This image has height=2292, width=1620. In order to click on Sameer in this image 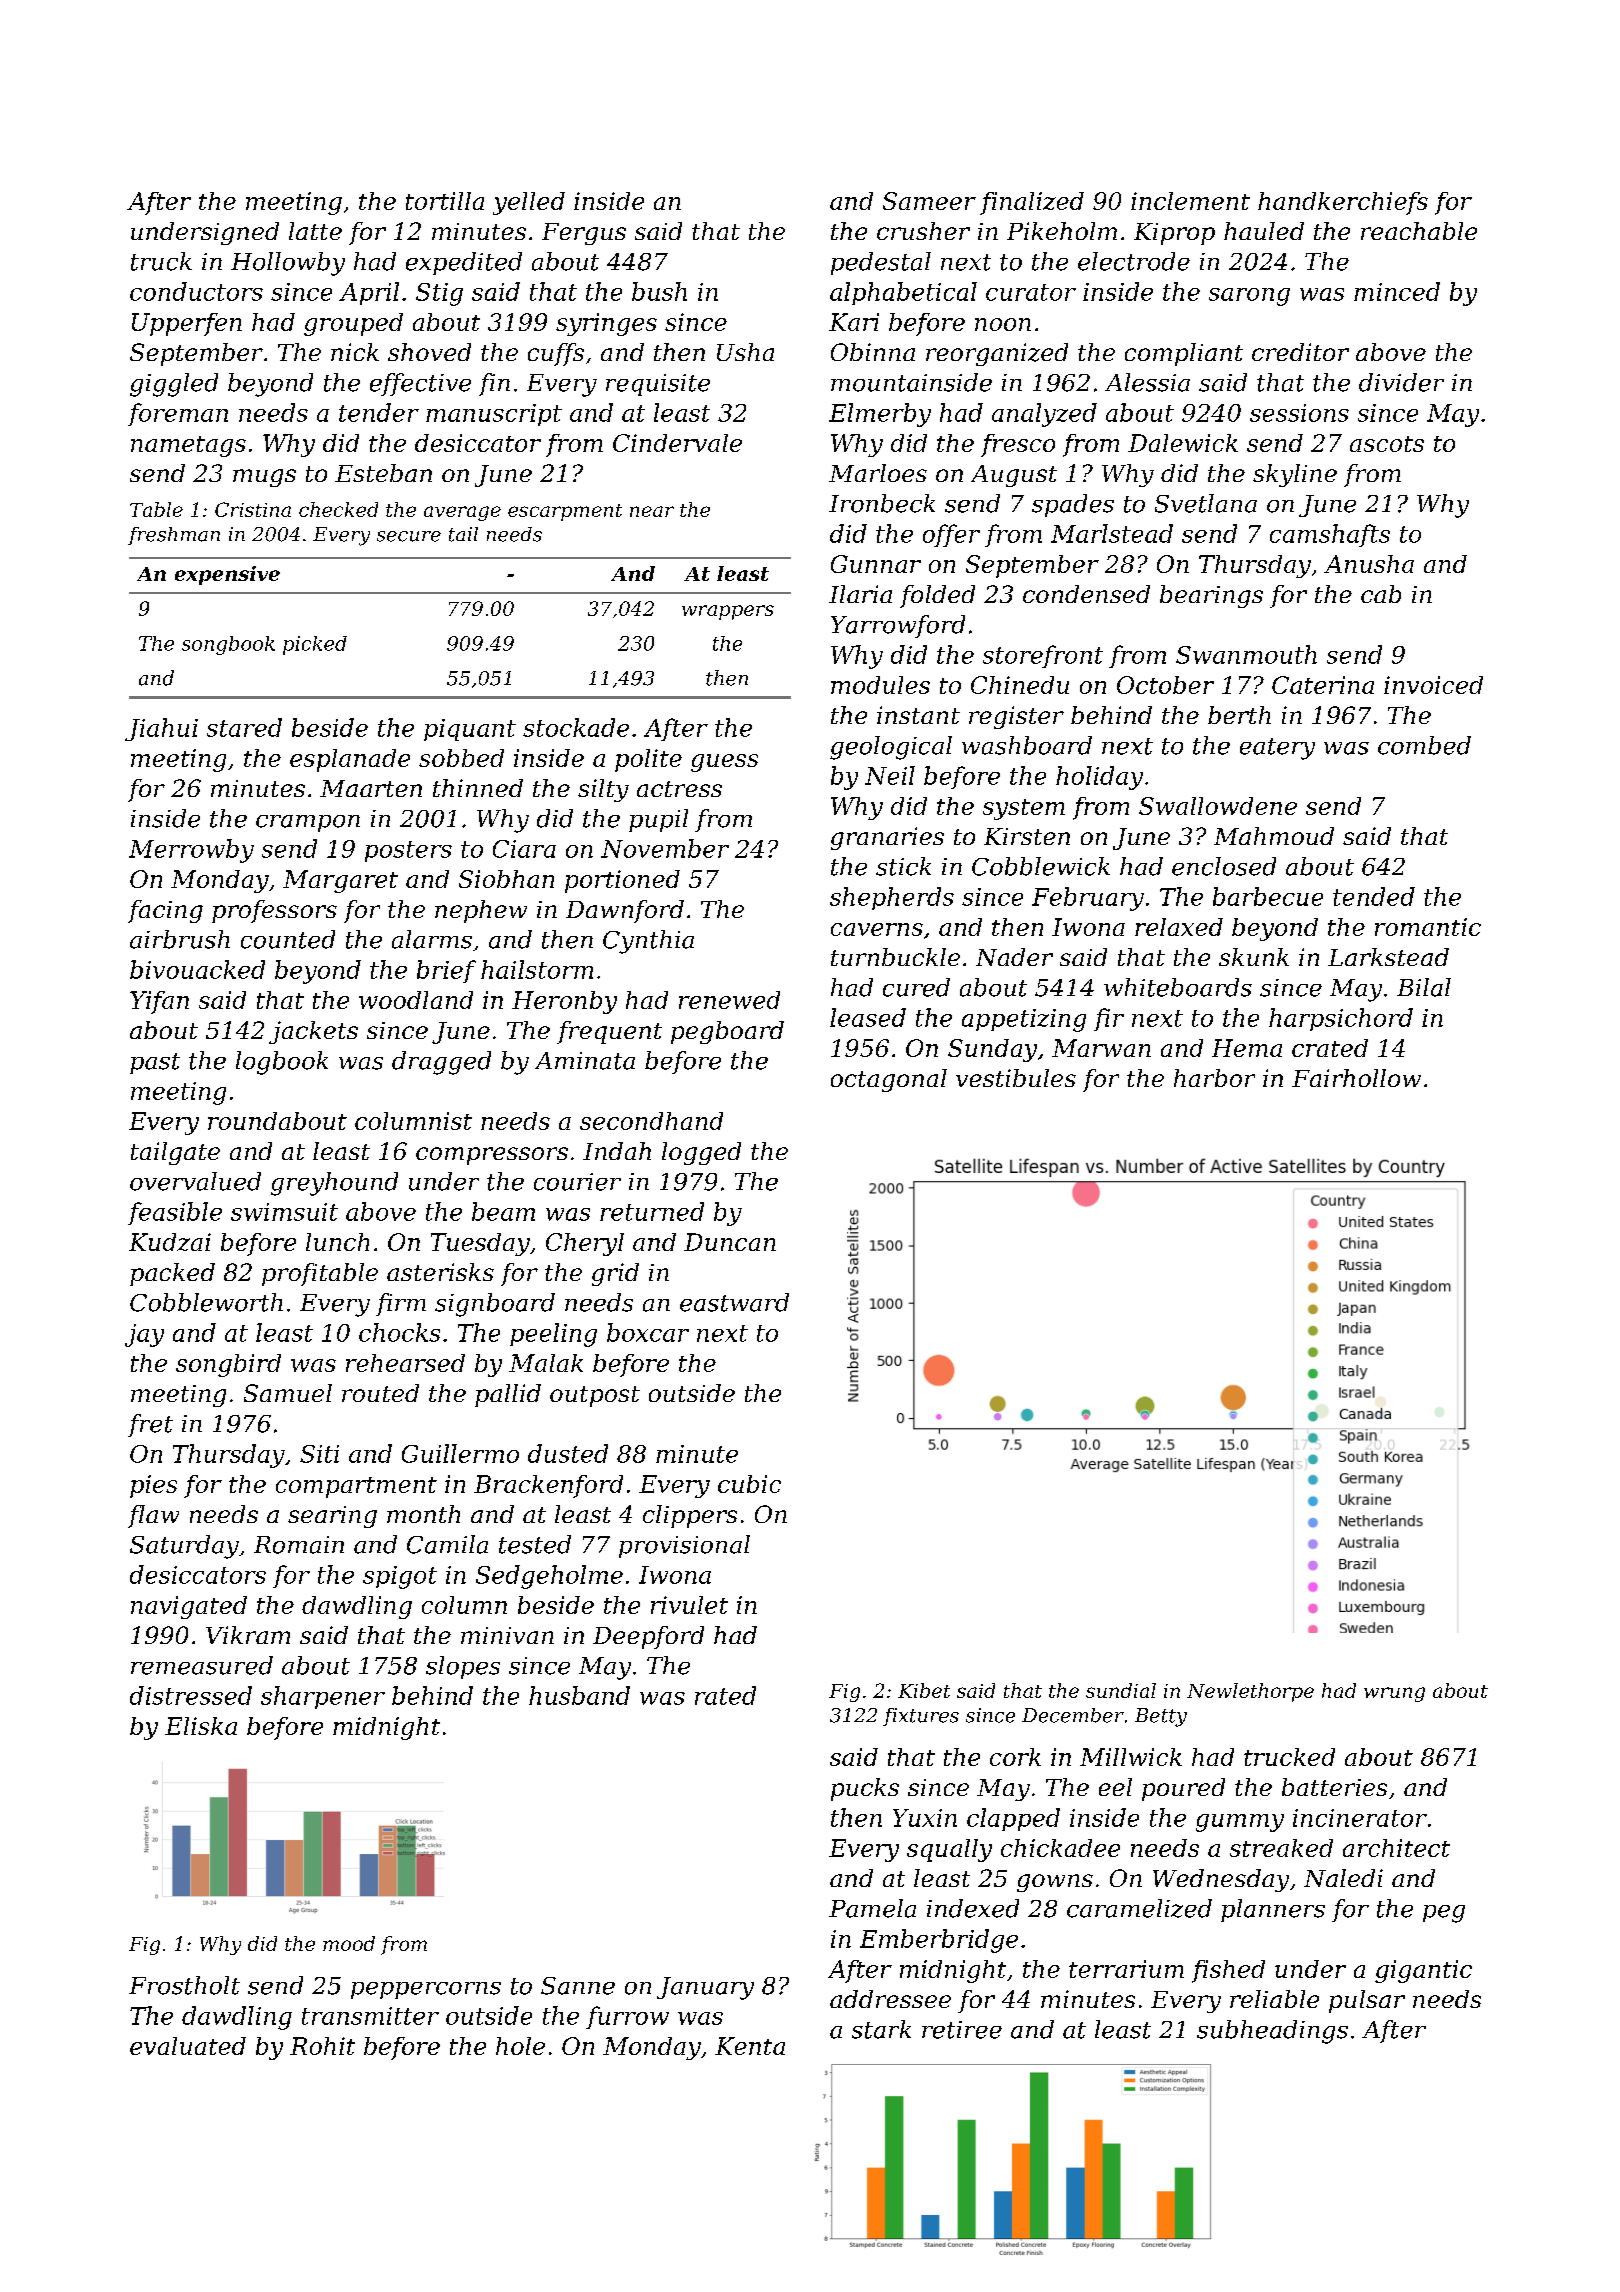, I will do `click(929, 201)`.
